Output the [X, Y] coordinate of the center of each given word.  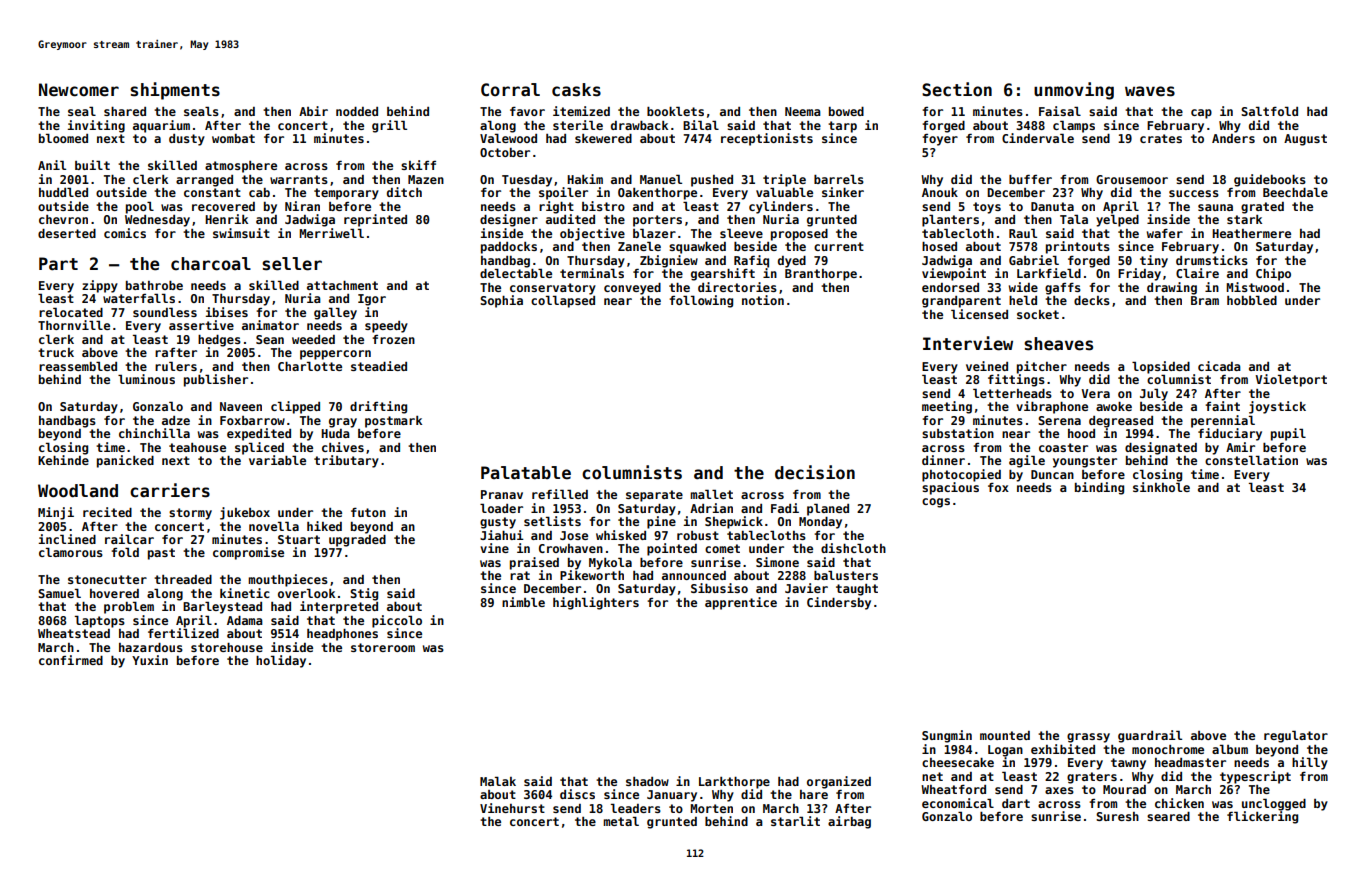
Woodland [78, 491]
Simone [777, 562]
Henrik [226, 219]
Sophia [501, 301]
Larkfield [1049, 273]
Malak [498, 781]
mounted [1005, 735]
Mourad [1124, 789]
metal [621, 821]
